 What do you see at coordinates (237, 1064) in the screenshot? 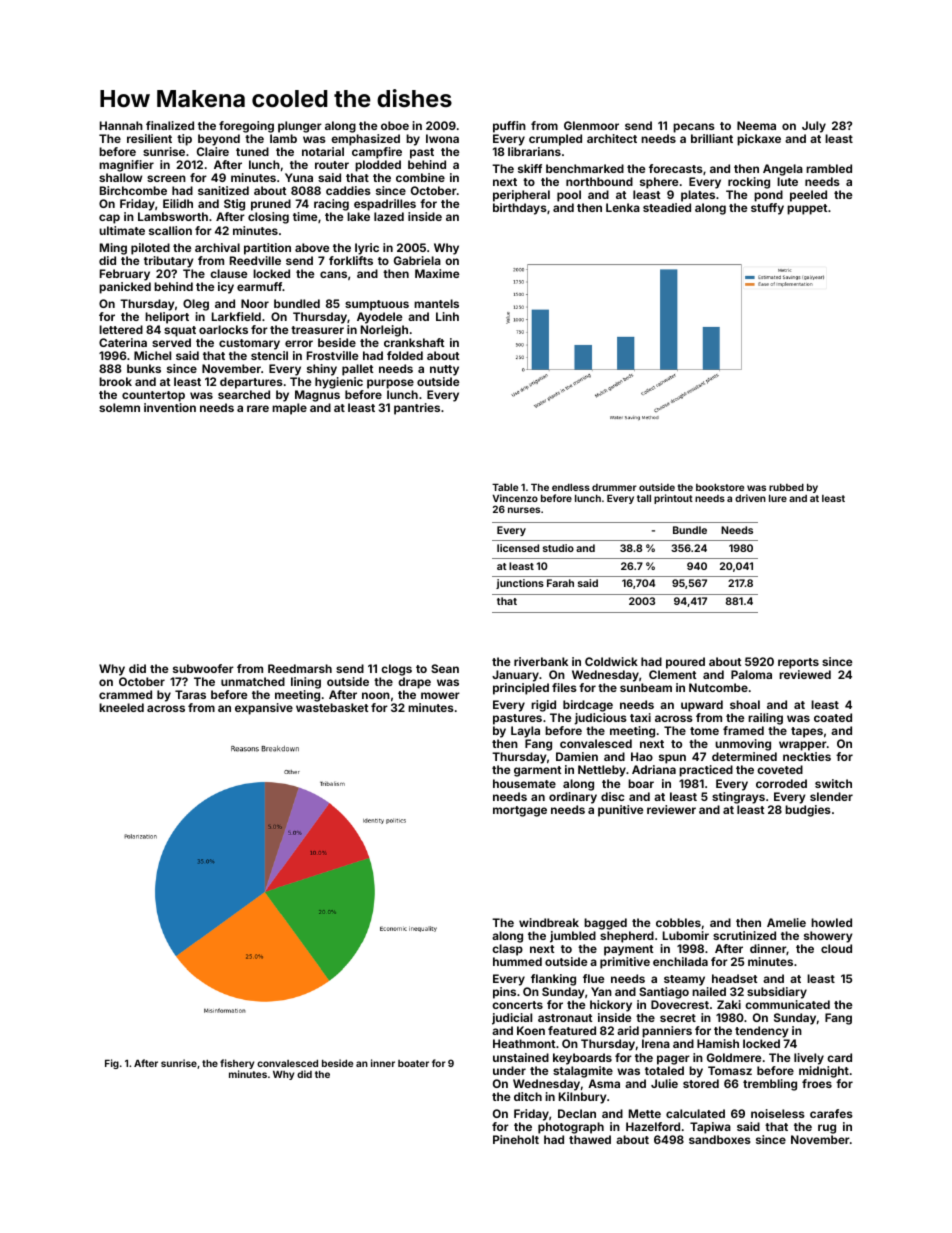
I see `fishery` at bounding box center [237, 1064].
